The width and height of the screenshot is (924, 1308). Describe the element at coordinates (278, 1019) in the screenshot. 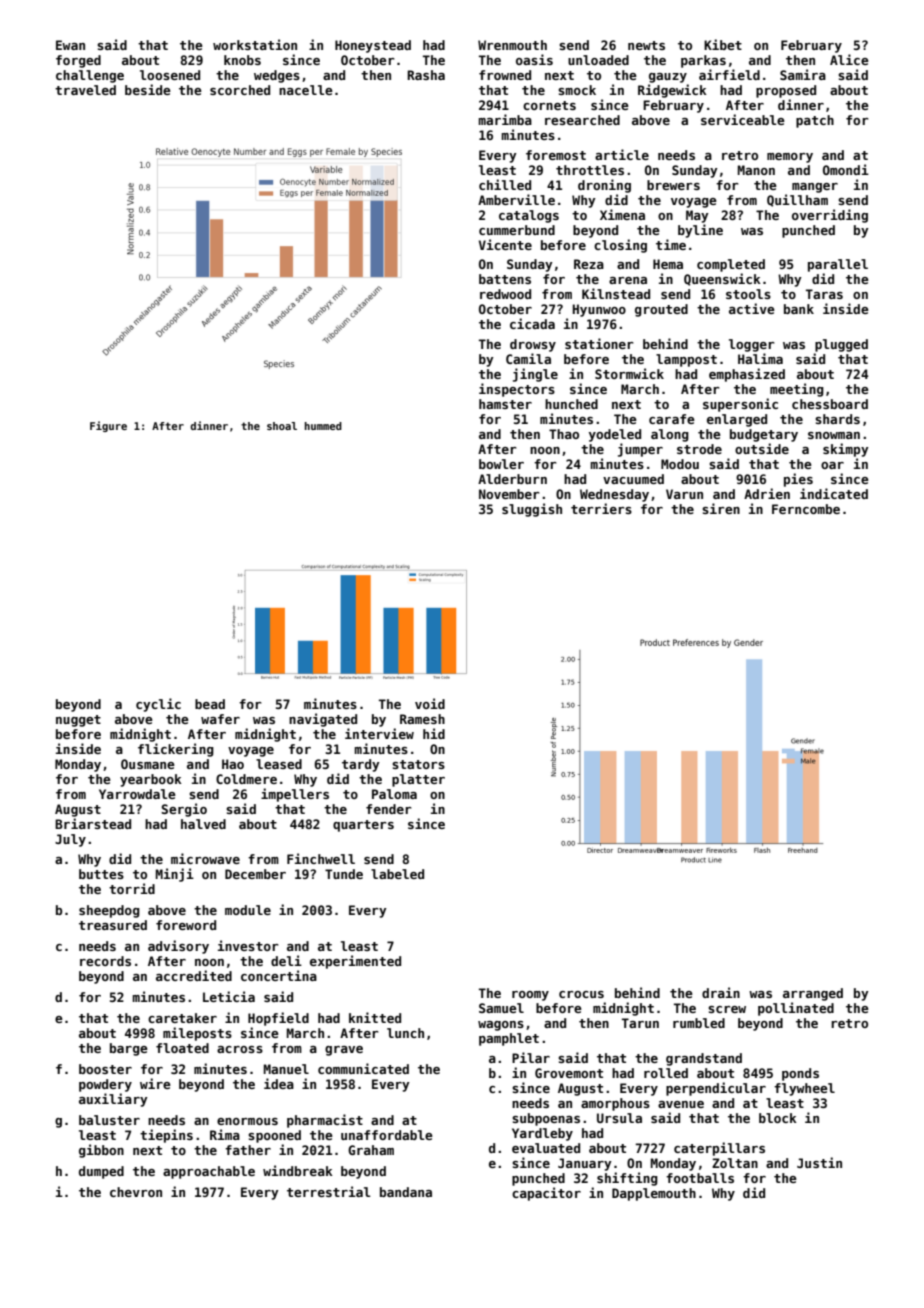

I see `Hopfield` at that location.
